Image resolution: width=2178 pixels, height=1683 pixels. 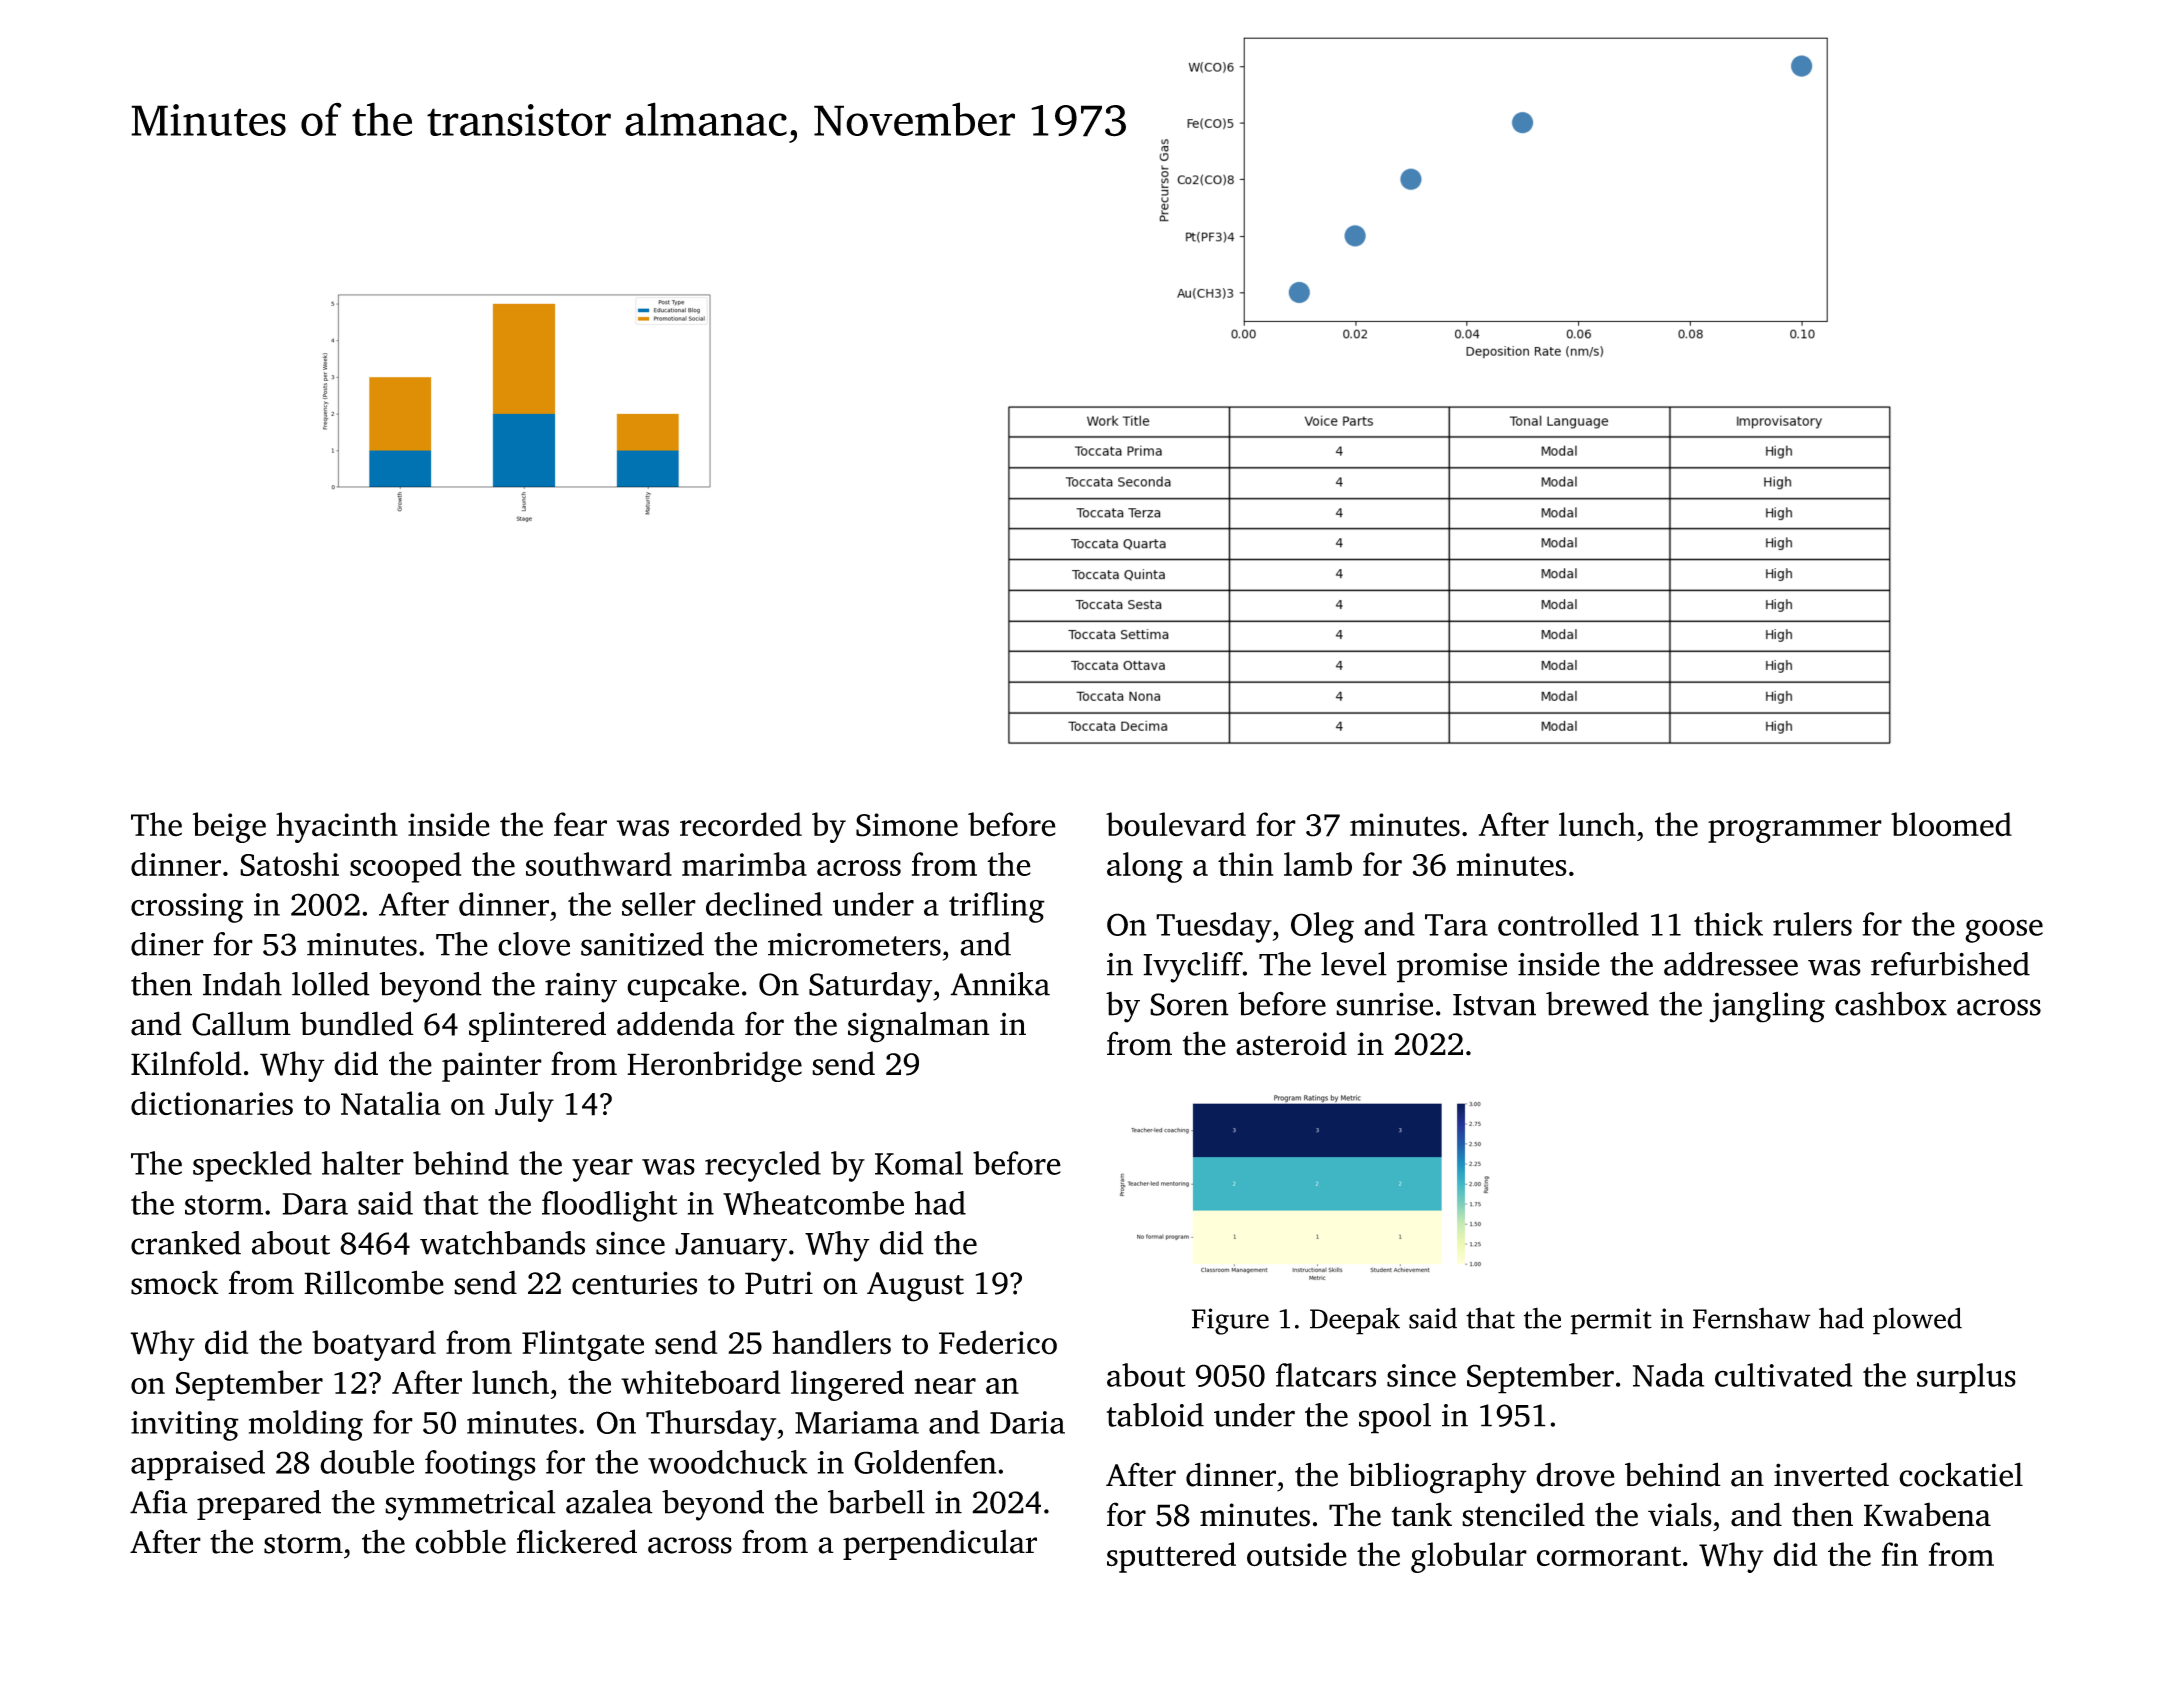 I want to click on beige, so click(x=229, y=827).
